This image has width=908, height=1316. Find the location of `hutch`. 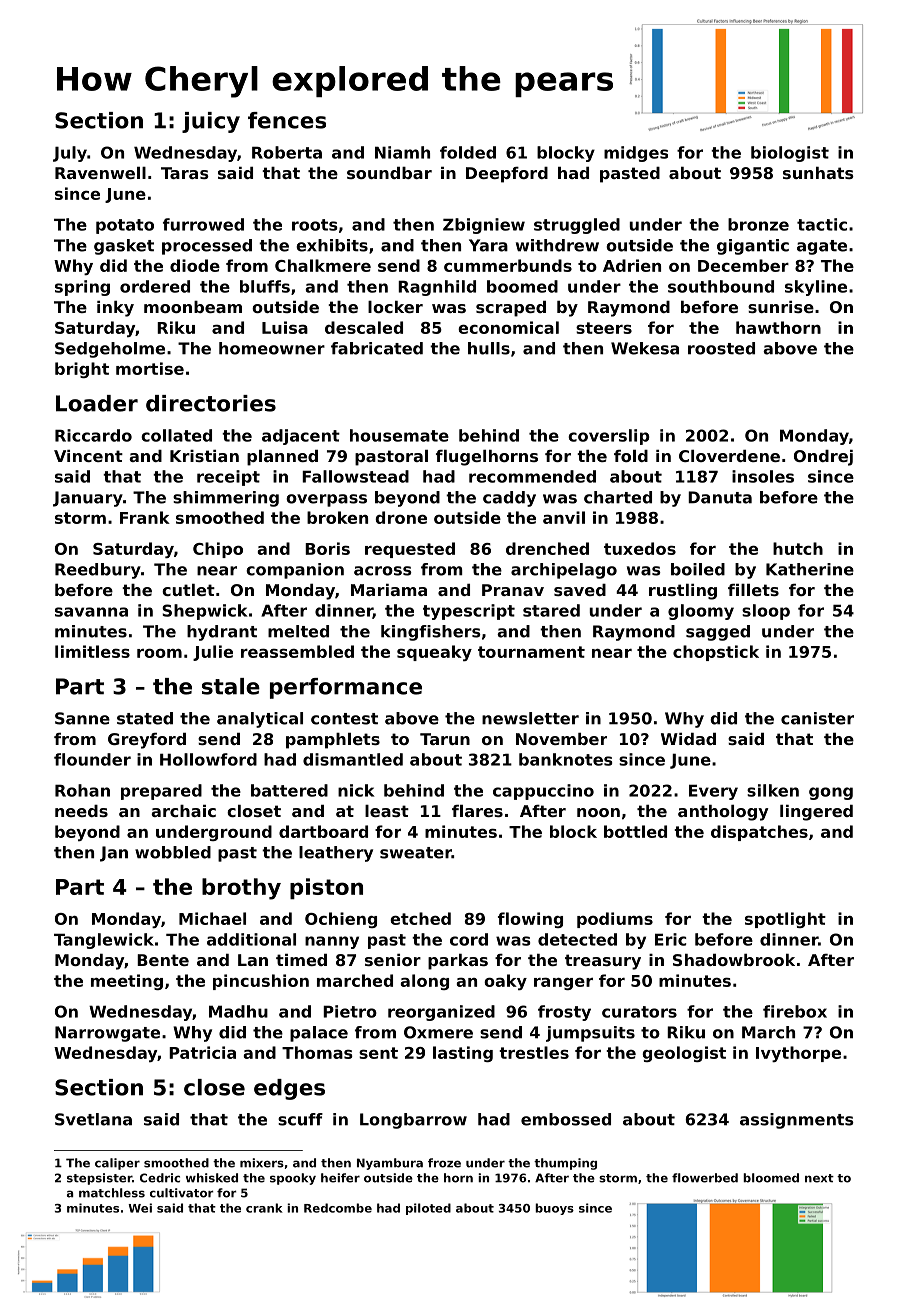

hutch is located at coordinates (798, 548).
